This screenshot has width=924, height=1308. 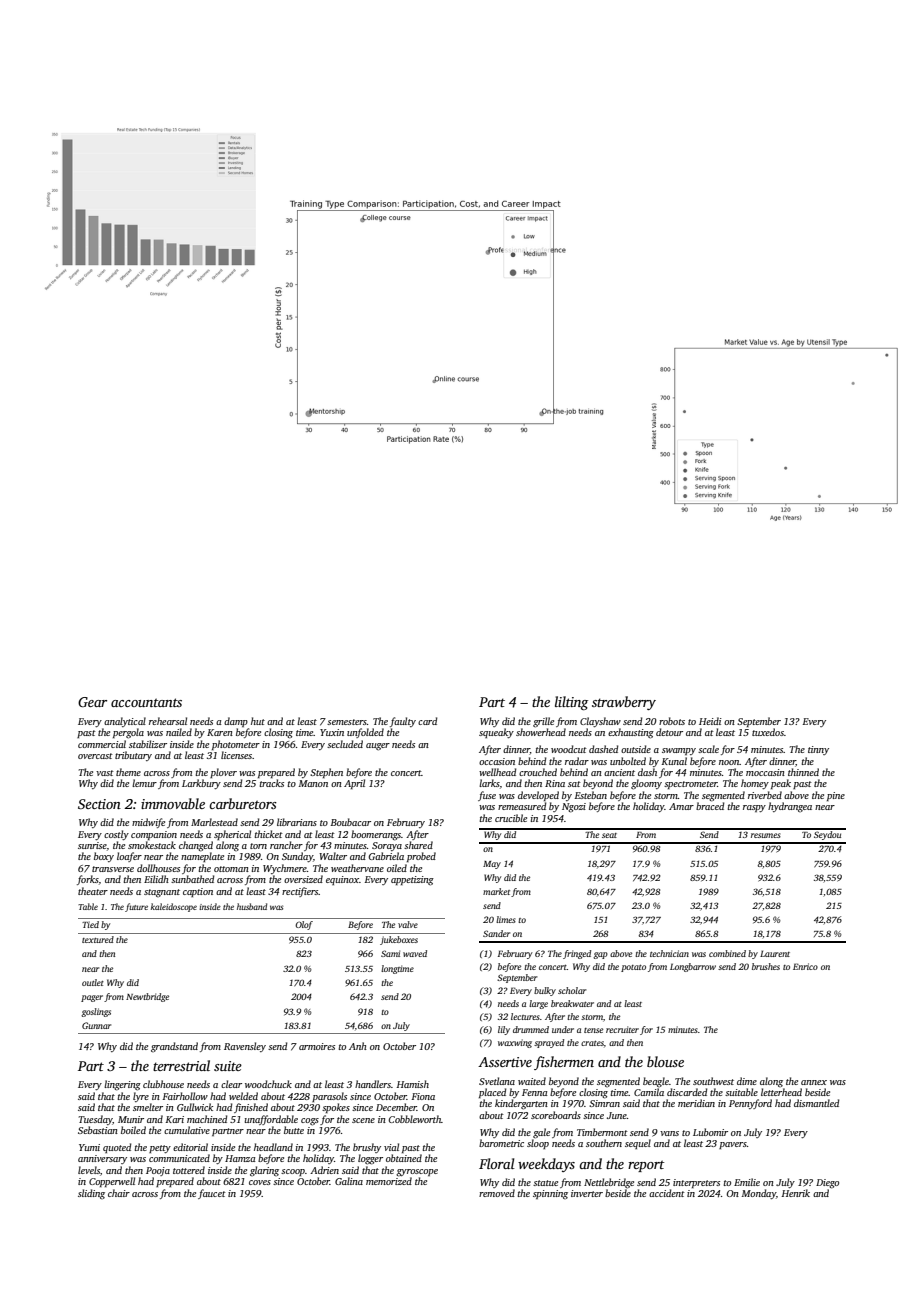 What do you see at coordinates (622, 1029) in the screenshot?
I see `recruiter` at bounding box center [622, 1029].
